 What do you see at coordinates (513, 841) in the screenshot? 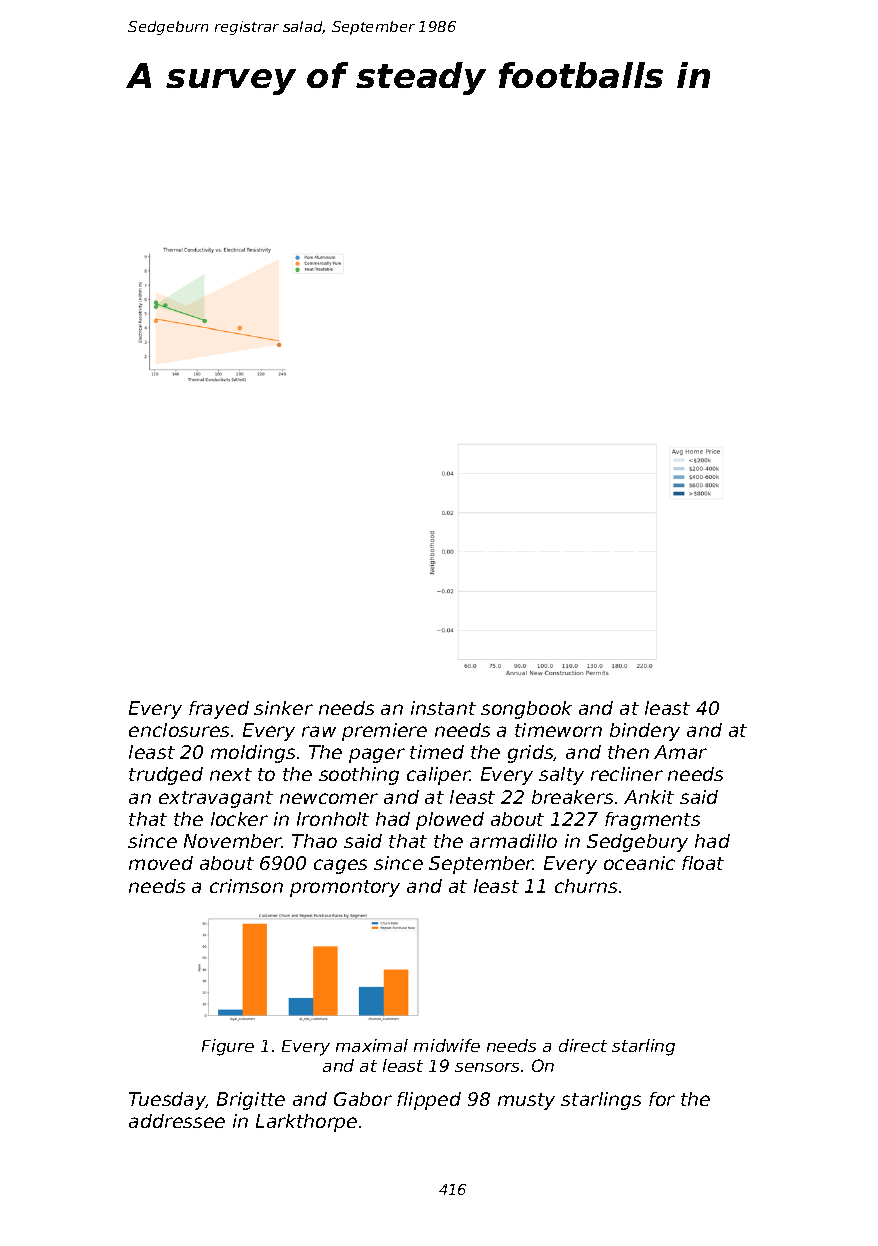
I see `armadillo` at bounding box center [513, 841].
